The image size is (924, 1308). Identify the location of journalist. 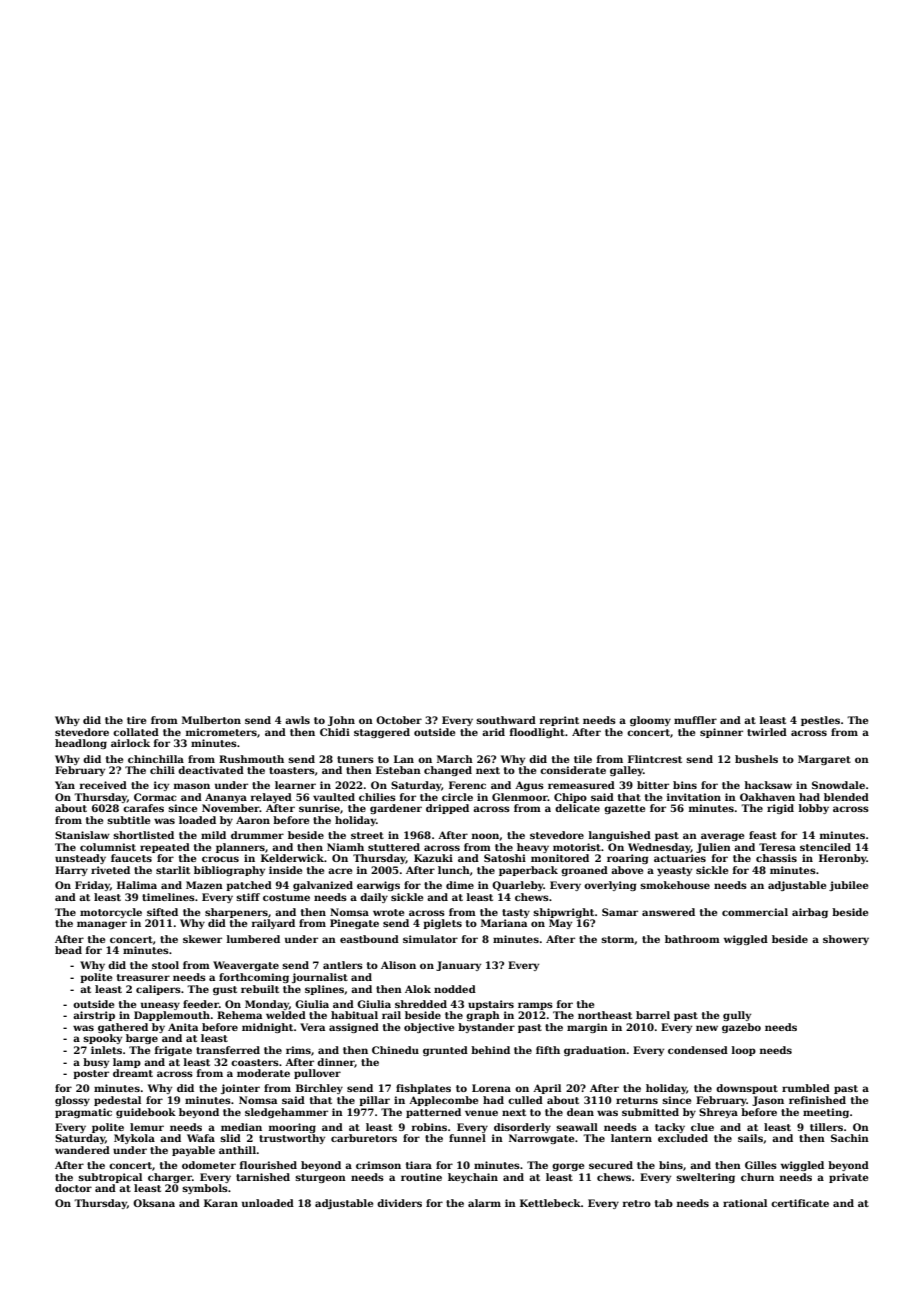
(320, 978).
